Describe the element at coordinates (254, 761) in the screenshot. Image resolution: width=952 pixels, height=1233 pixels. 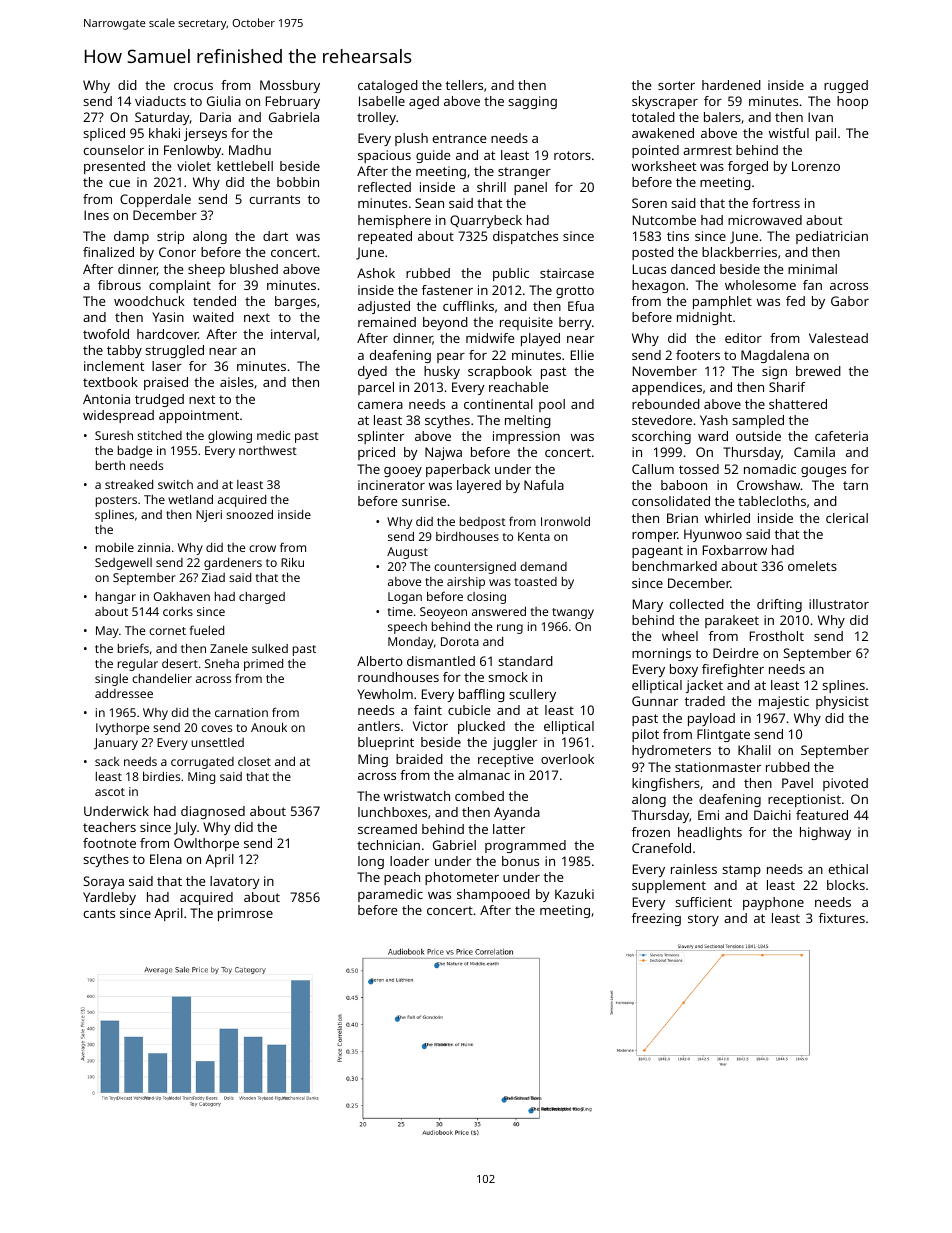
I see `closet` at that location.
